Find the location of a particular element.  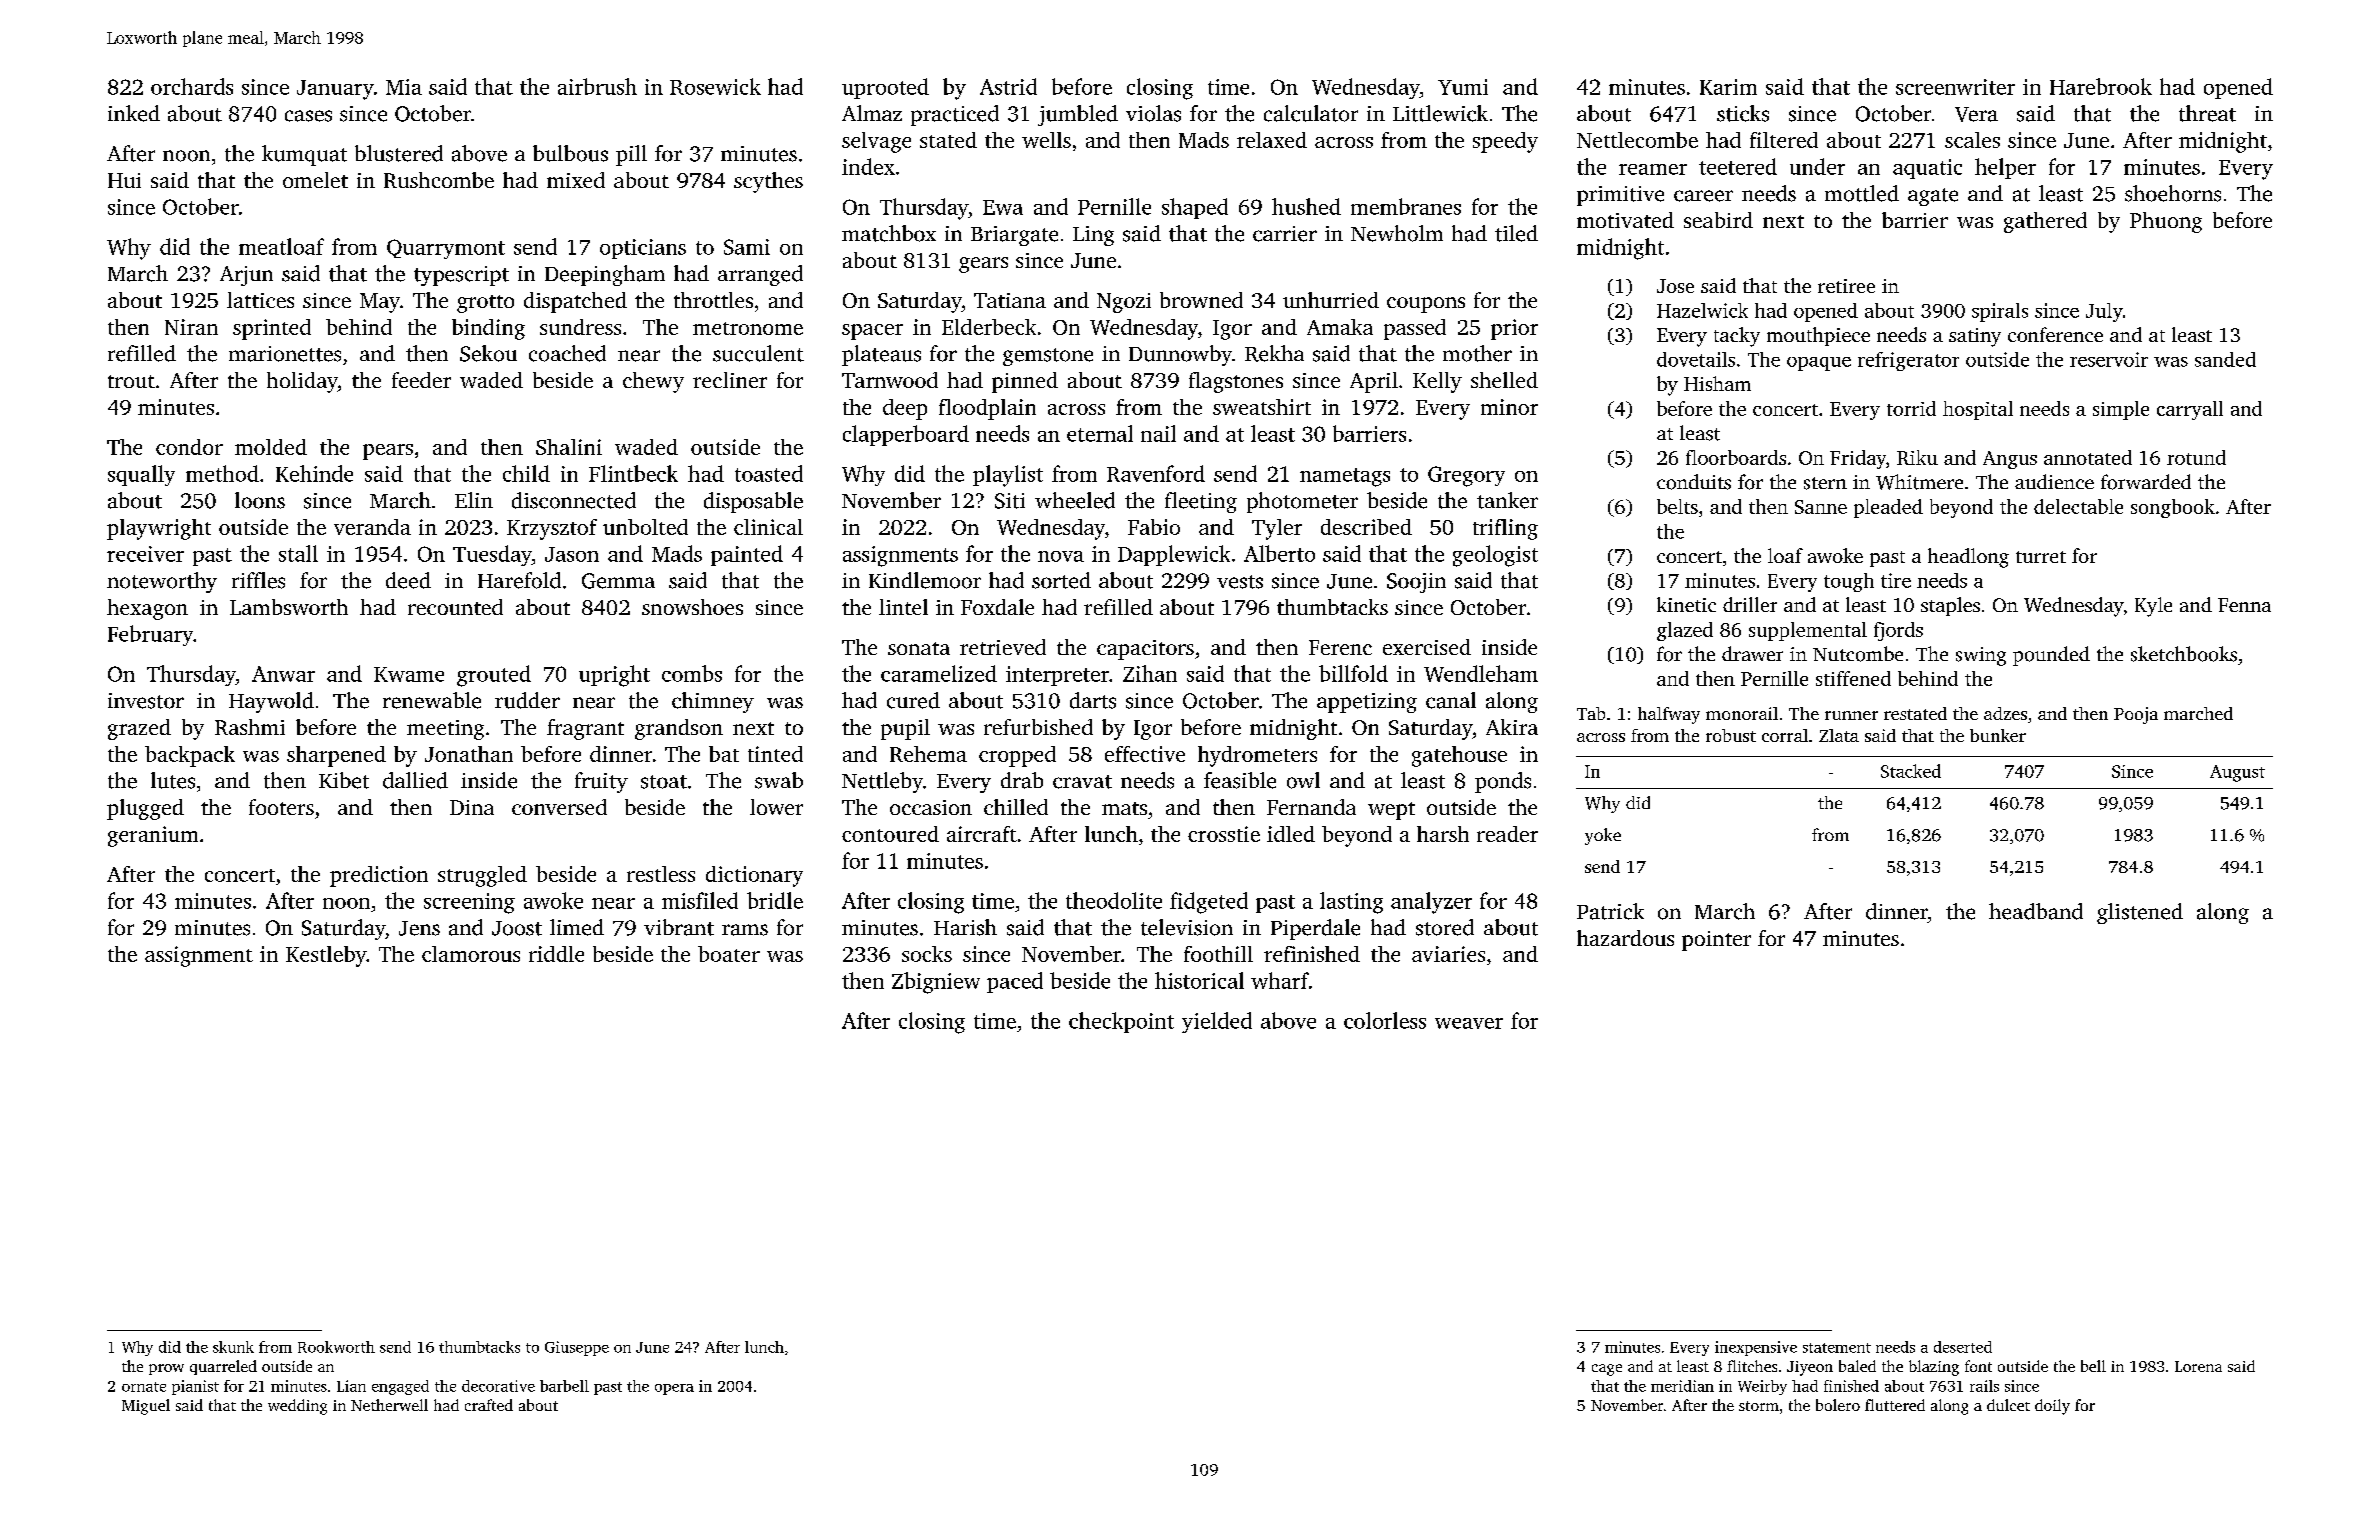

Rehema is located at coordinates (928, 754).
